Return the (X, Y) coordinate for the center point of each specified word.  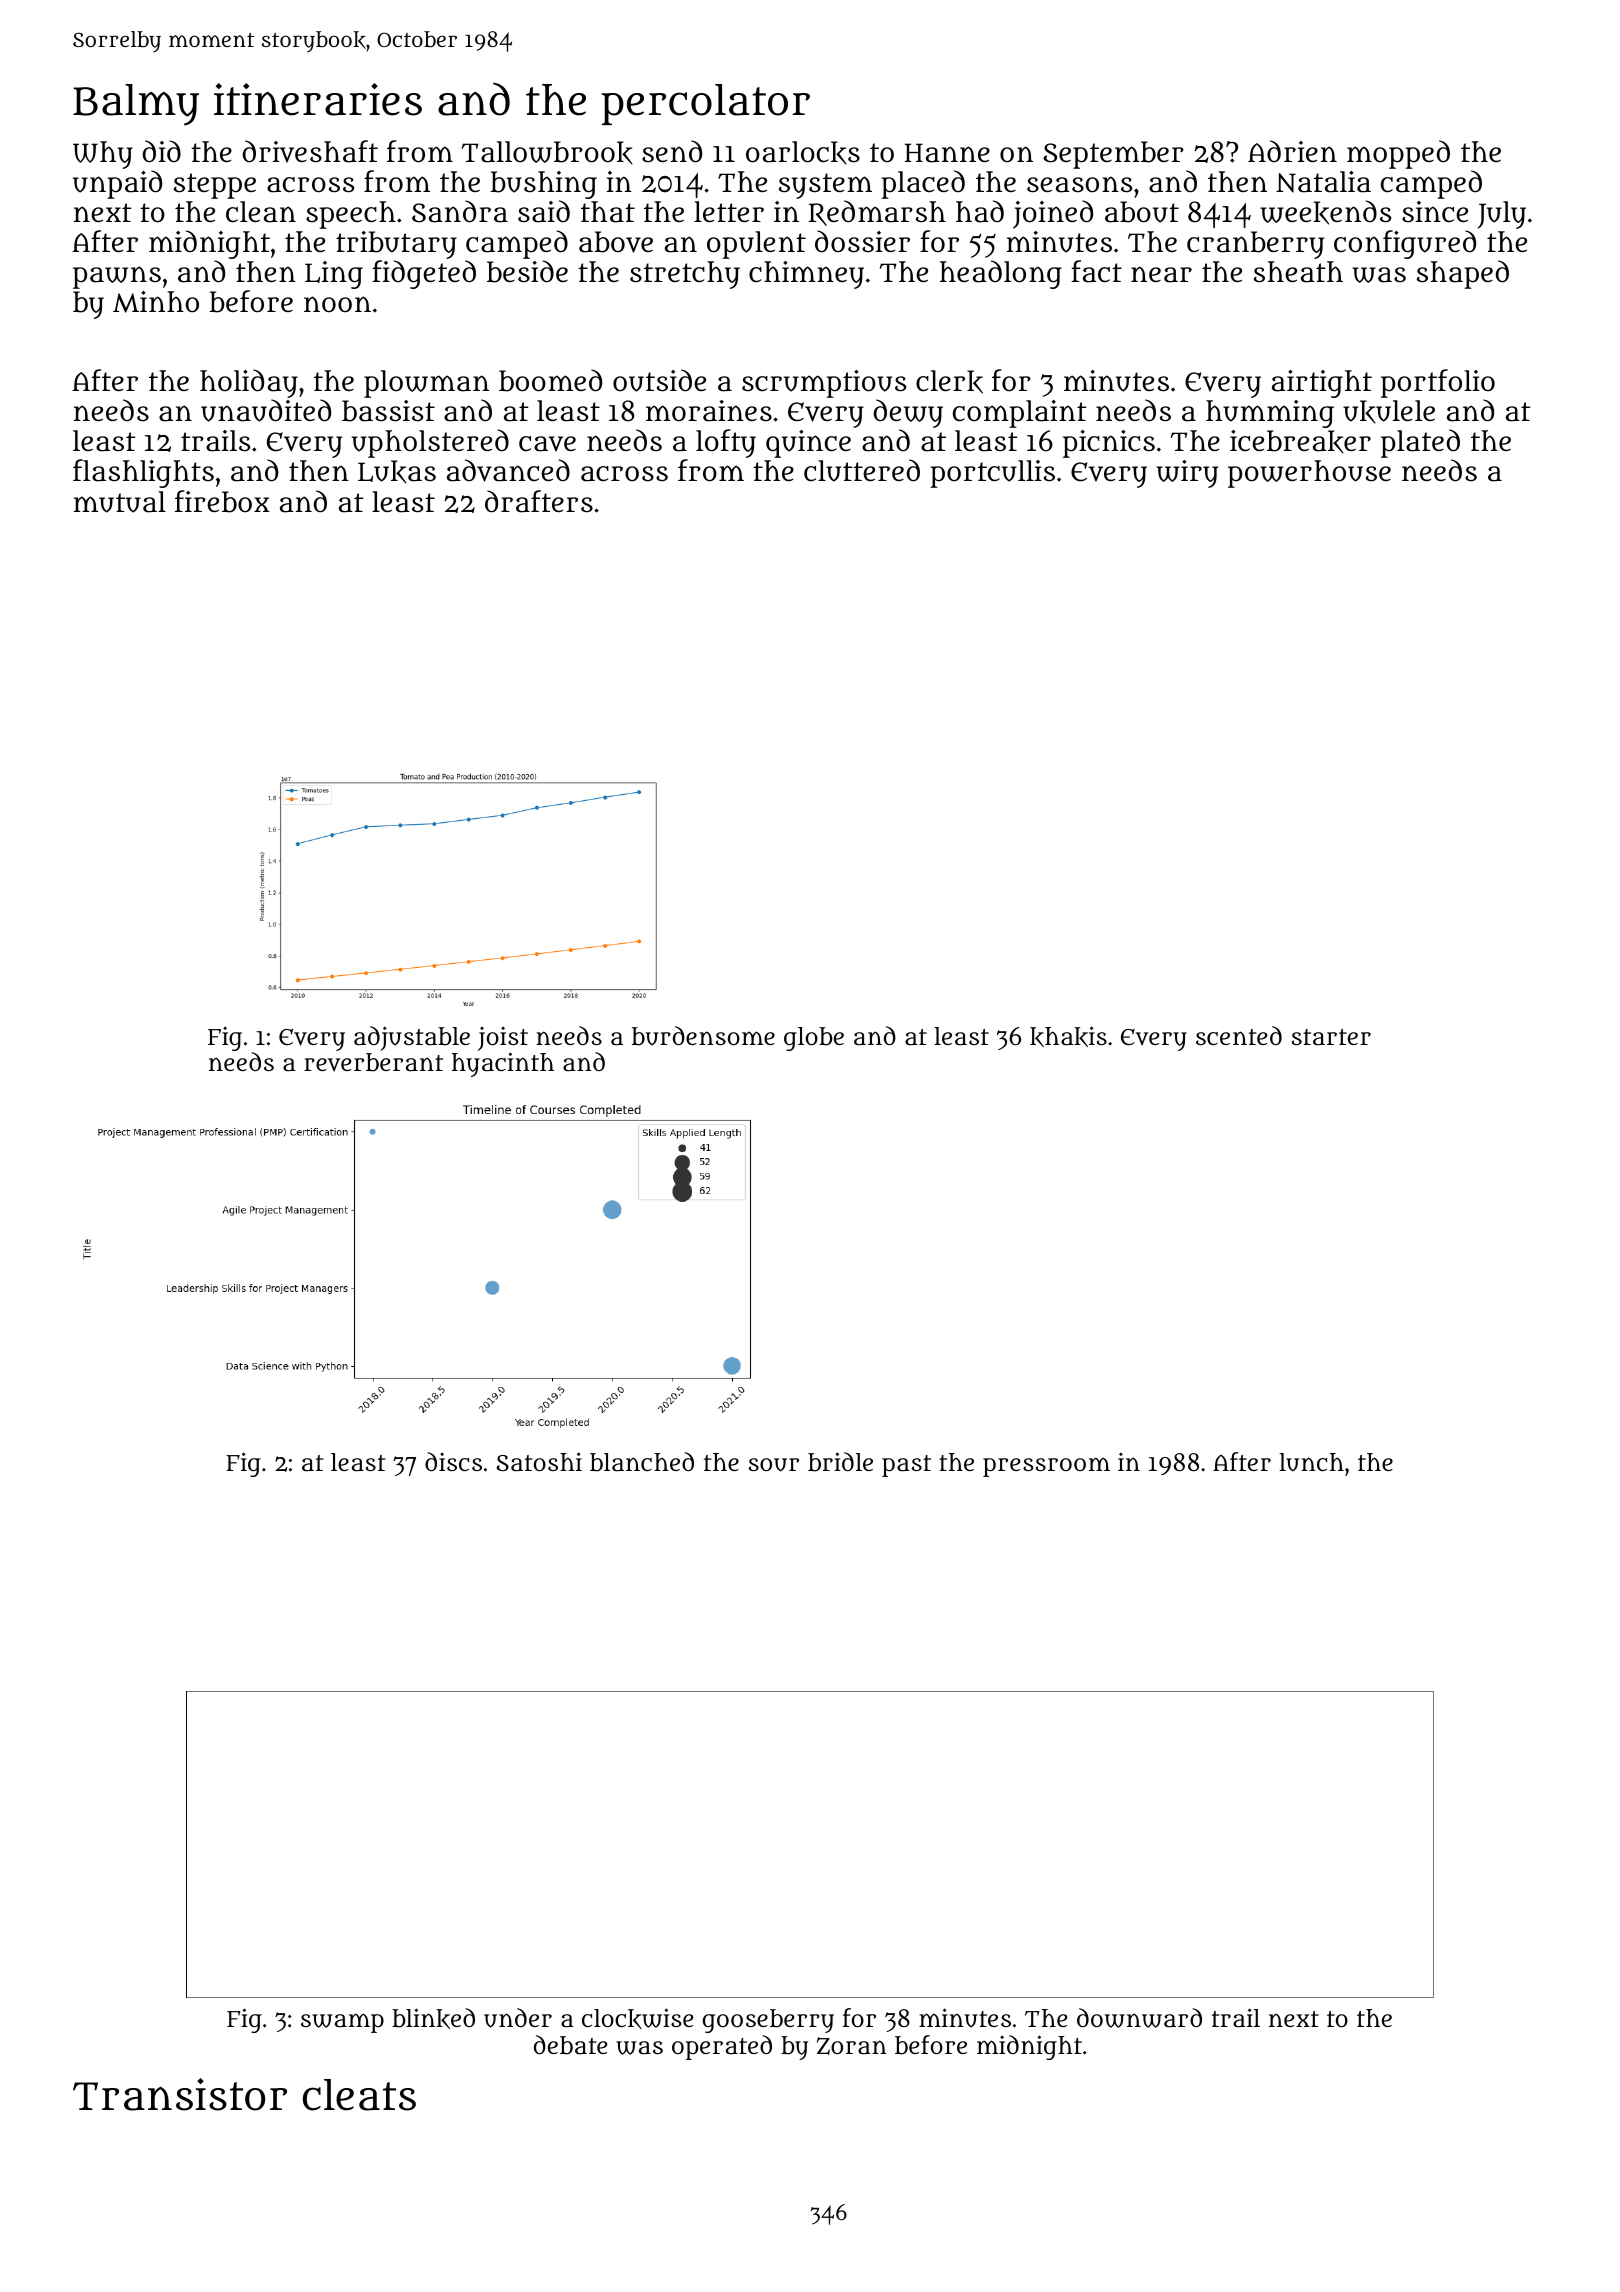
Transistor (180, 2094)
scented (1239, 1035)
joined (1053, 214)
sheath (1298, 272)
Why (103, 155)
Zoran (852, 2046)
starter (1331, 1037)
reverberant (373, 1062)
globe (814, 1039)
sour (774, 1465)
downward (1139, 2018)
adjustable (412, 1038)
